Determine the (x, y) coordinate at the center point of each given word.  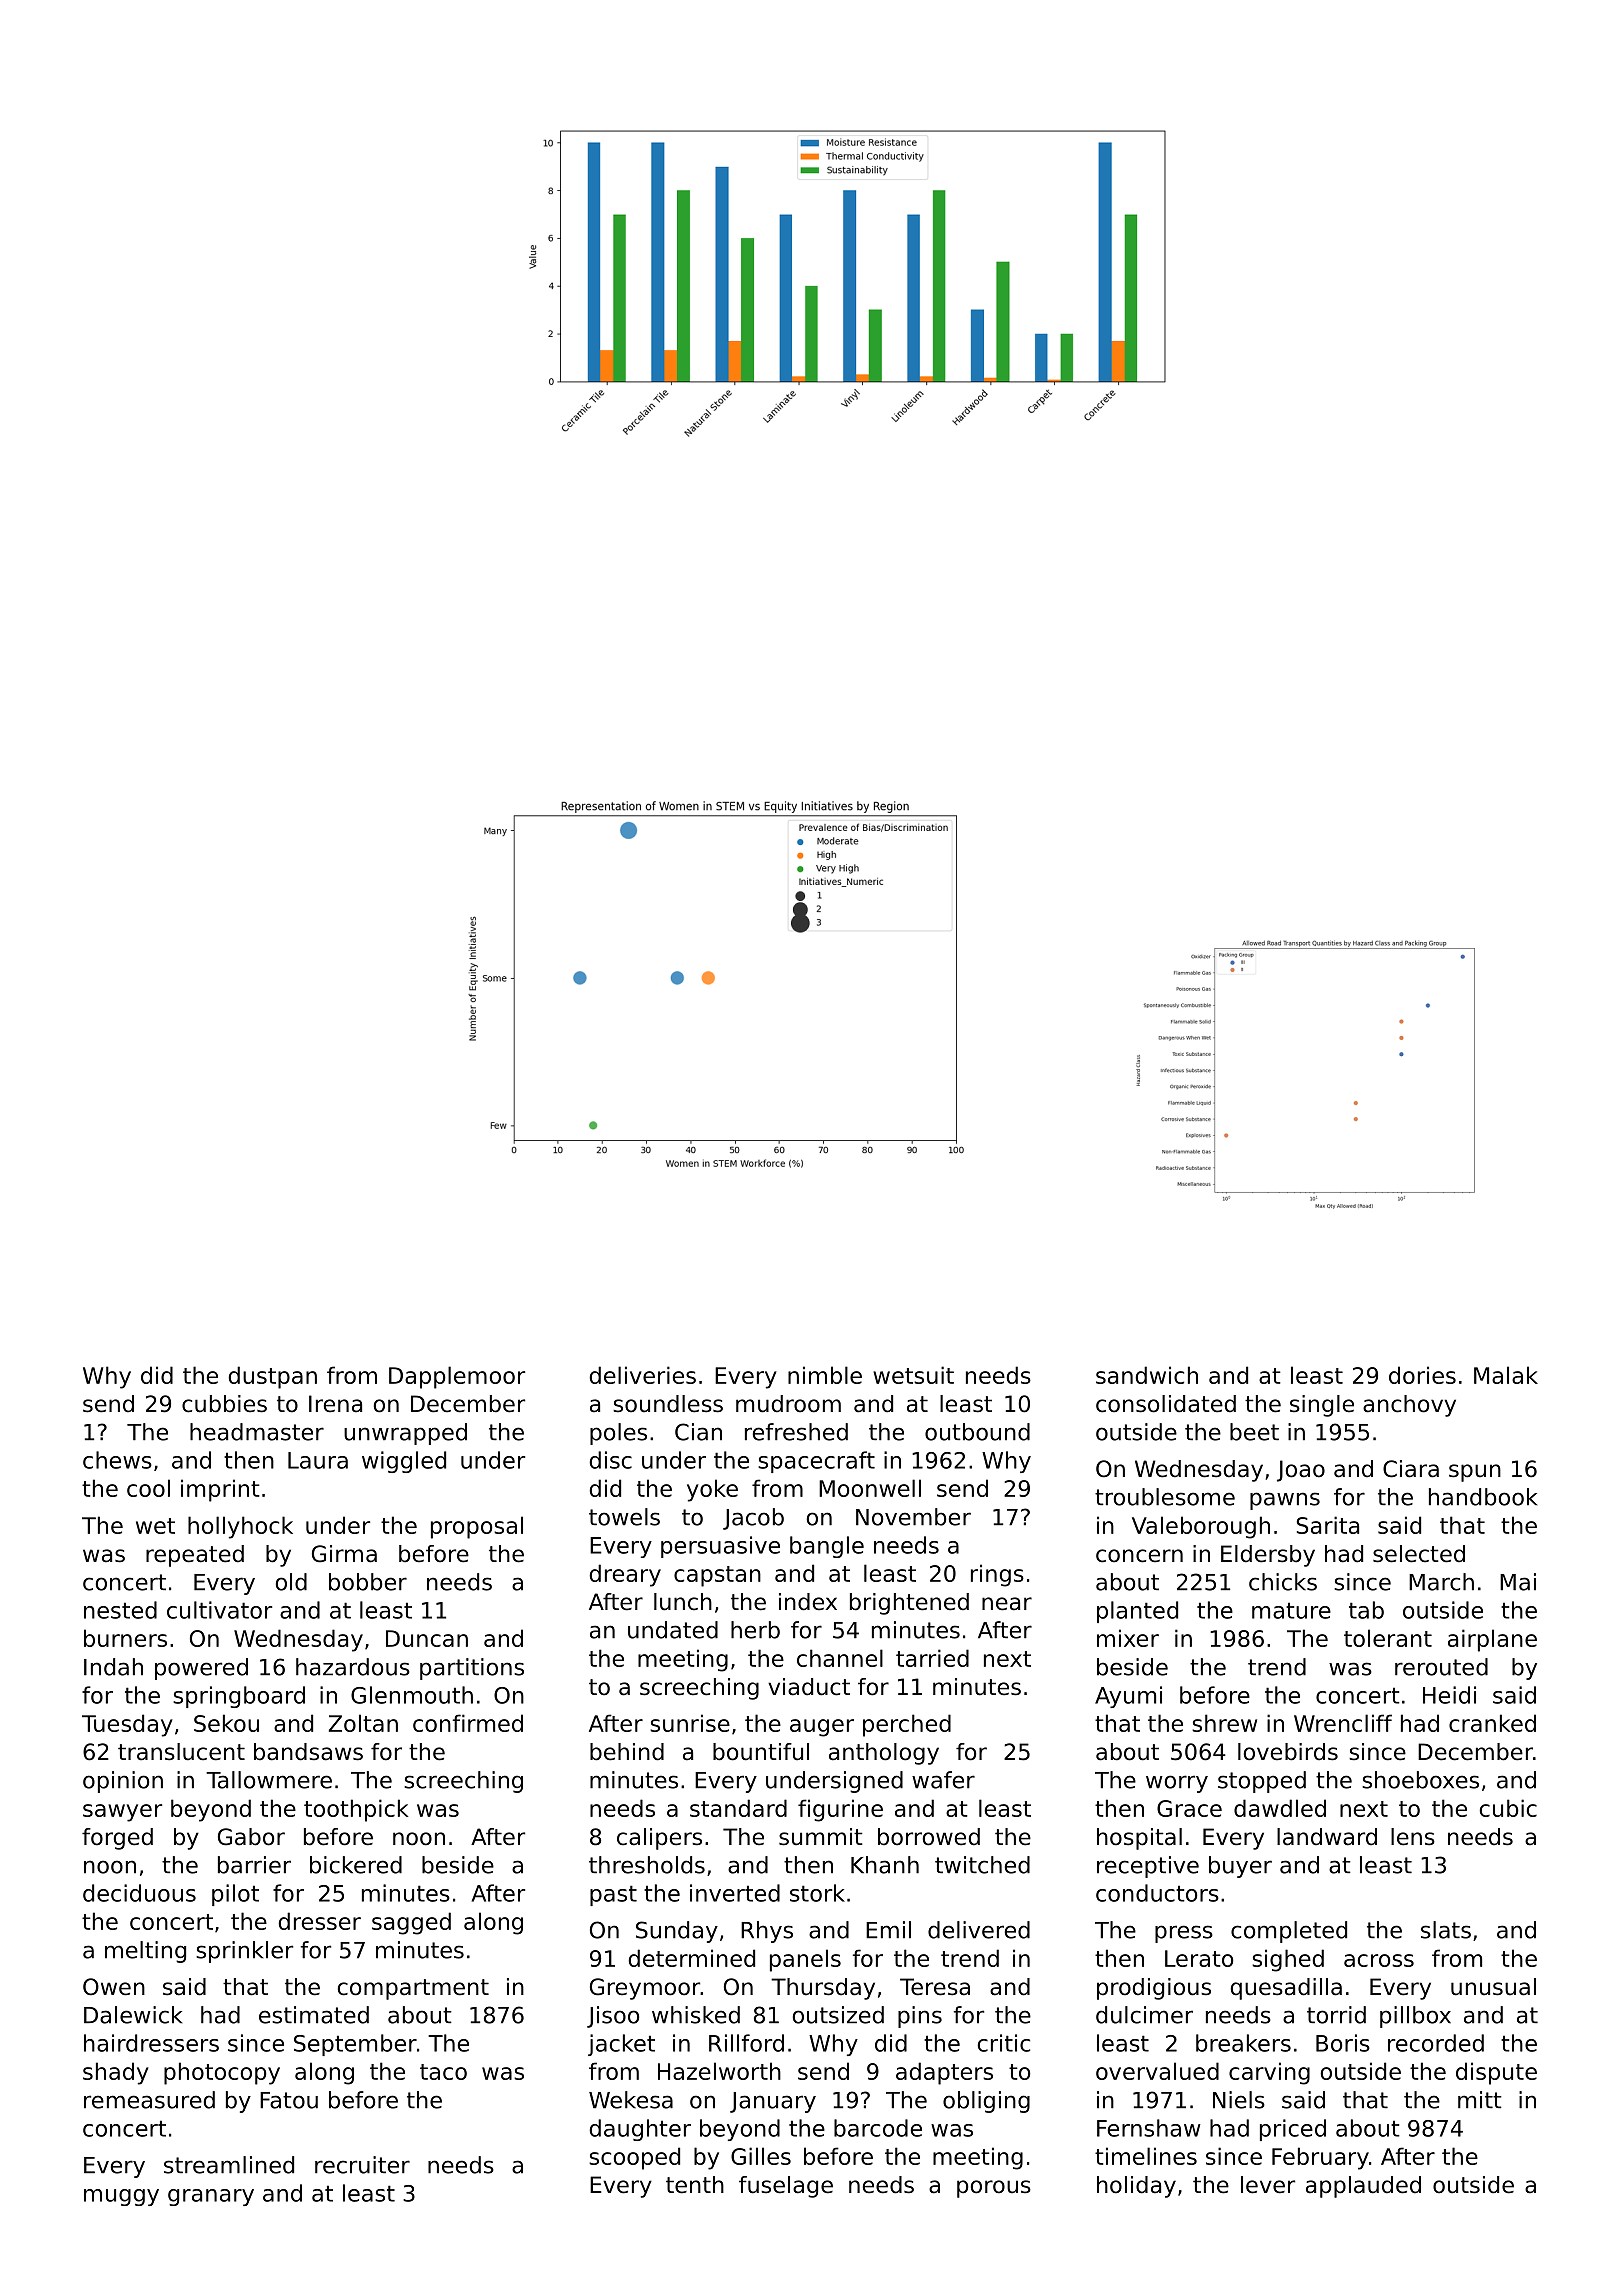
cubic (1508, 1808)
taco (443, 2072)
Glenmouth (412, 1695)
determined (691, 1958)
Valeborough (1201, 1527)
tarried (932, 1658)
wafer (943, 1780)
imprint (220, 1490)
